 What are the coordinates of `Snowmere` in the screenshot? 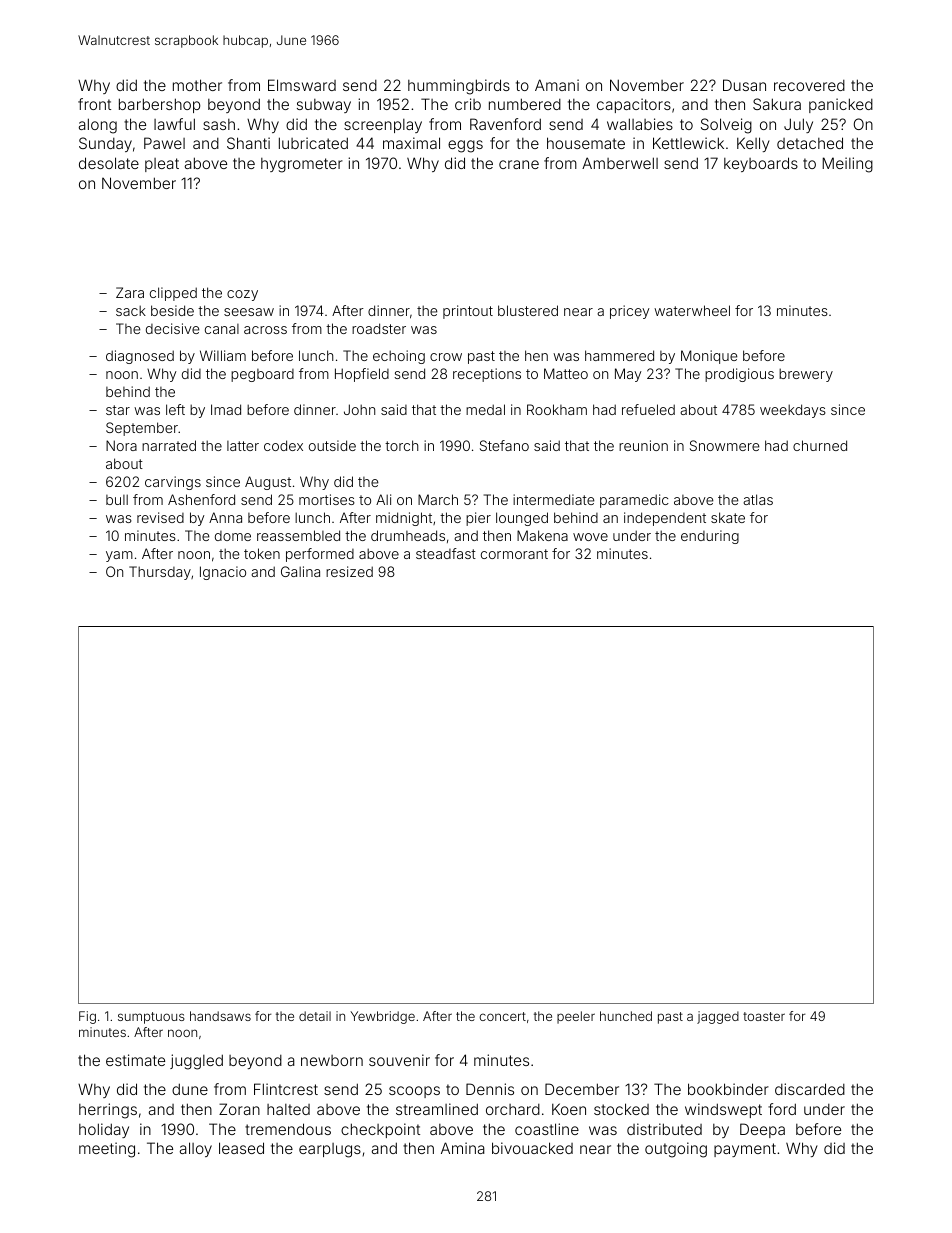 It's located at (725, 445).
